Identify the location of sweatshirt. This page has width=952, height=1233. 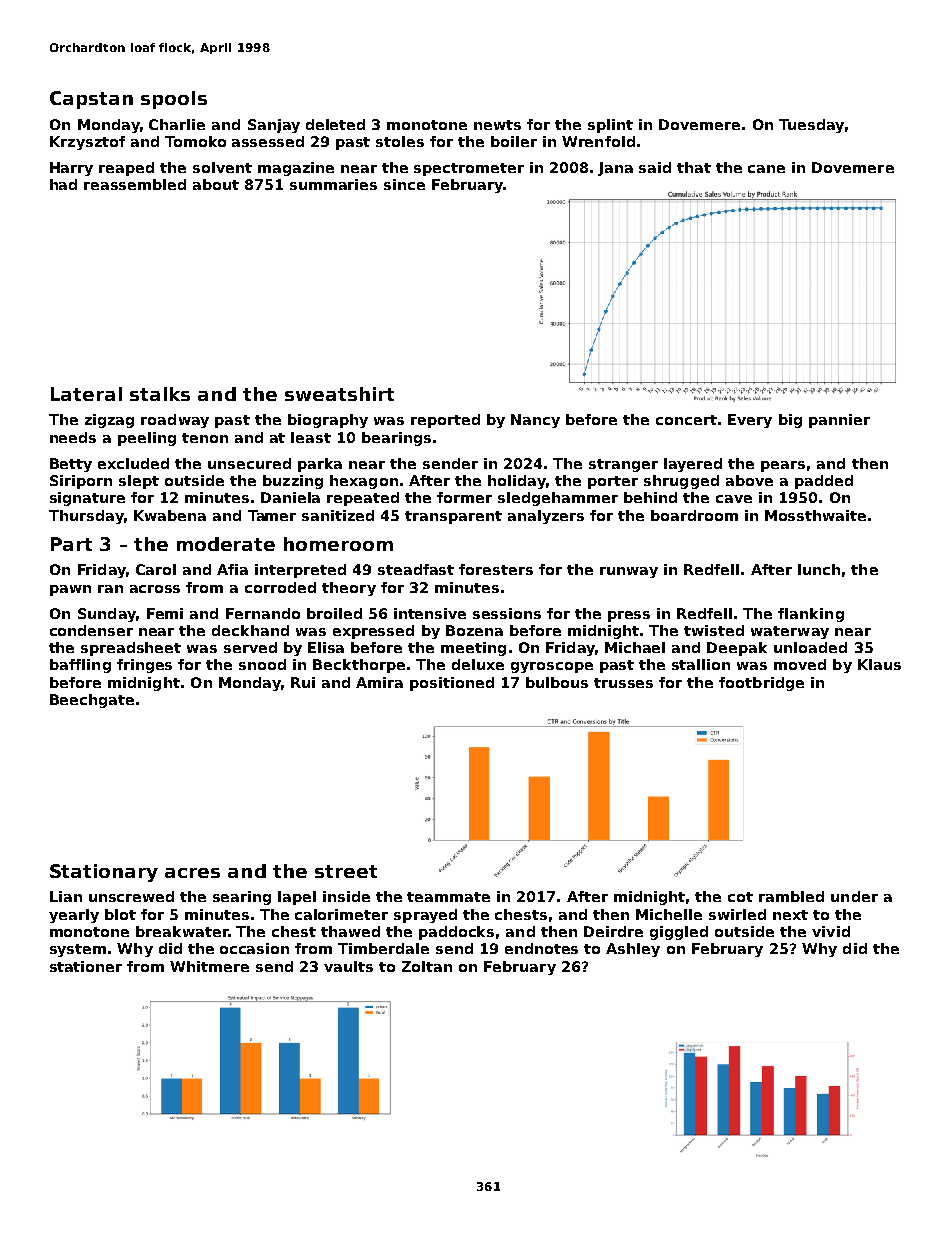
(339, 394).
